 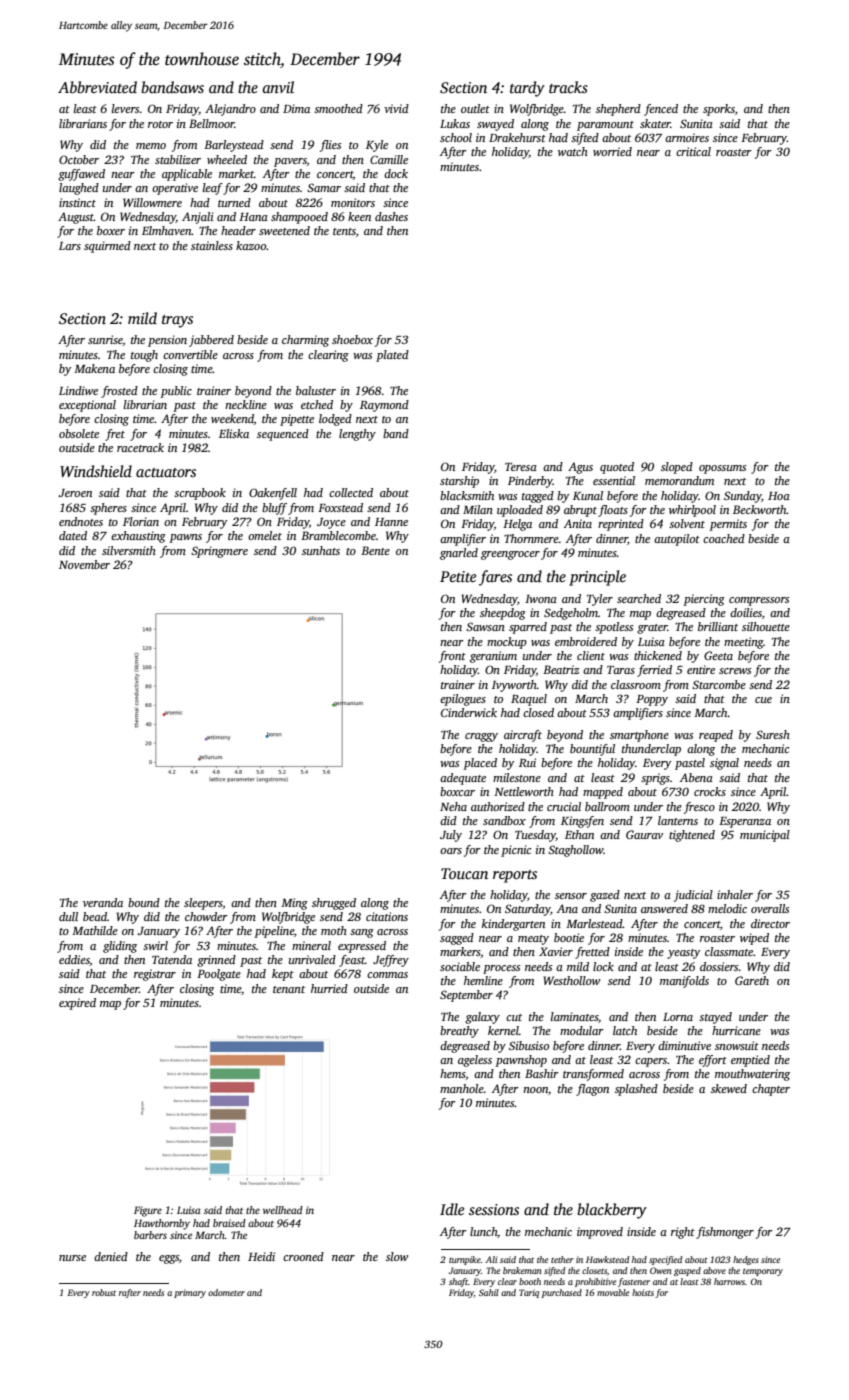 What do you see at coordinates (507, 643) in the image?
I see `mockup` at bounding box center [507, 643].
